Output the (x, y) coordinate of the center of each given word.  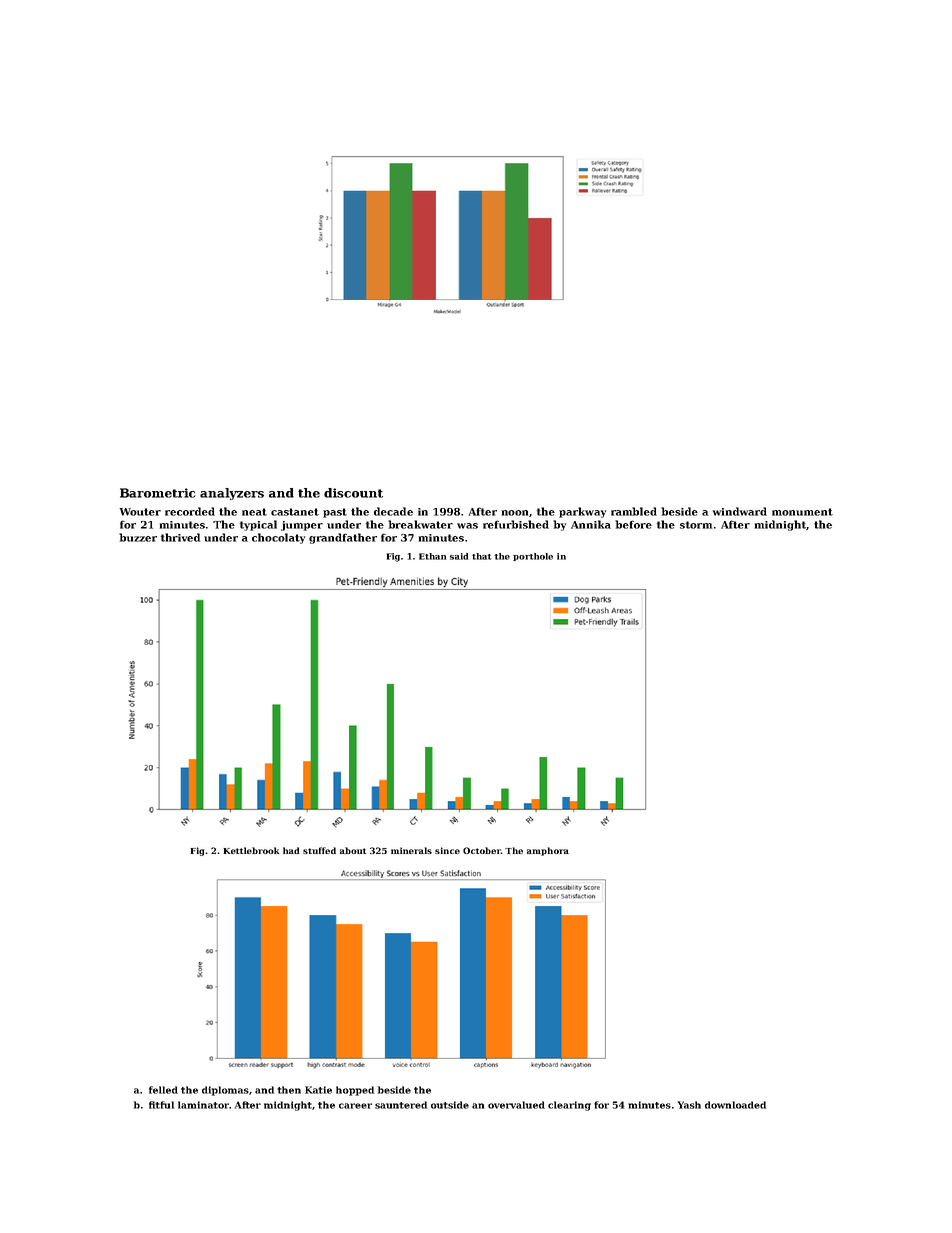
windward (740, 511)
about (353, 850)
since (447, 850)
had (291, 850)
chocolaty (278, 538)
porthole (533, 557)
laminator (203, 1105)
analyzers (232, 494)
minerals (411, 850)
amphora (548, 851)
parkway (582, 512)
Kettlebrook (251, 850)
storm (696, 525)
